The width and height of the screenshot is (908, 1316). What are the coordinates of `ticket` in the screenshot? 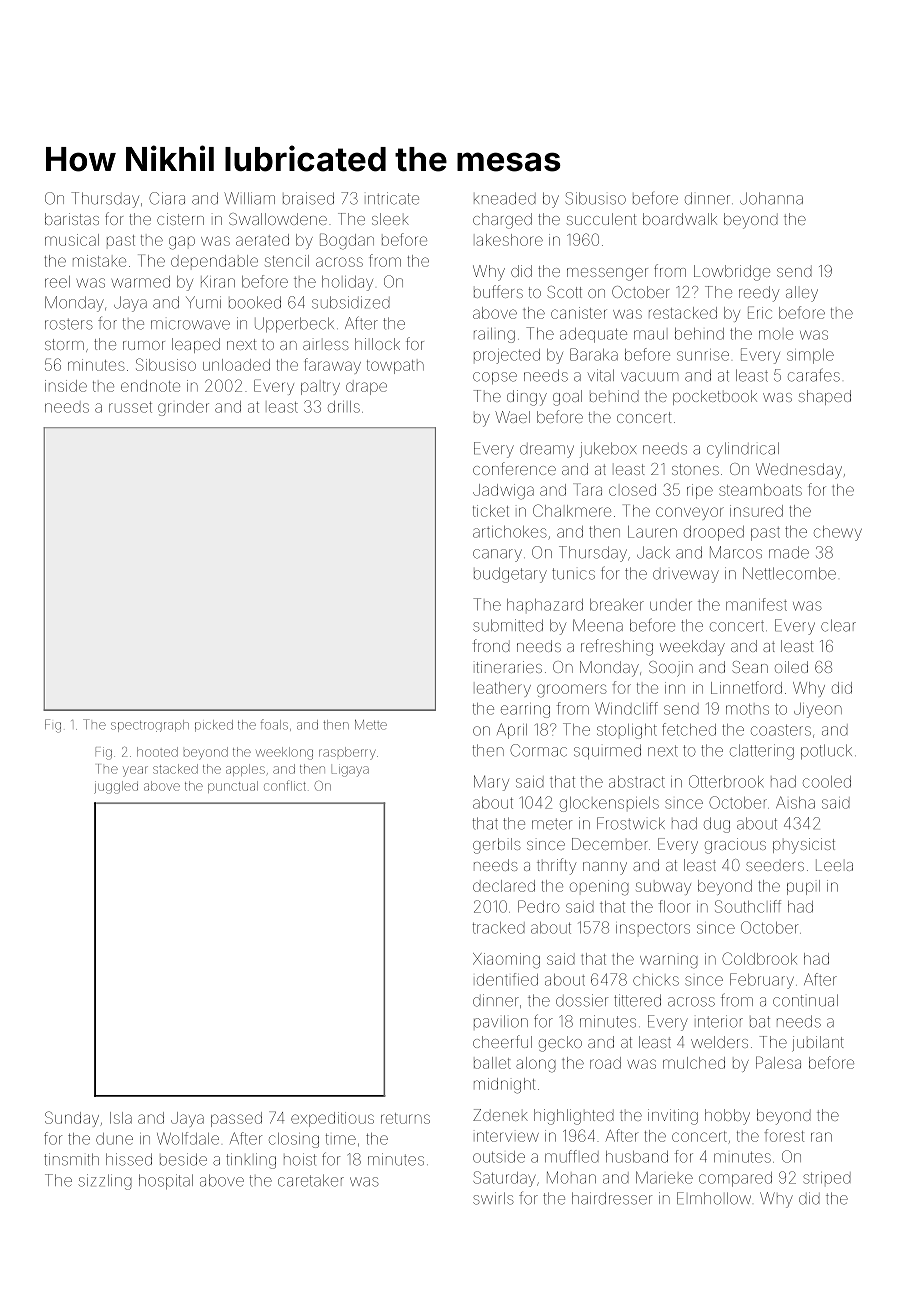 It's located at (491, 511).
